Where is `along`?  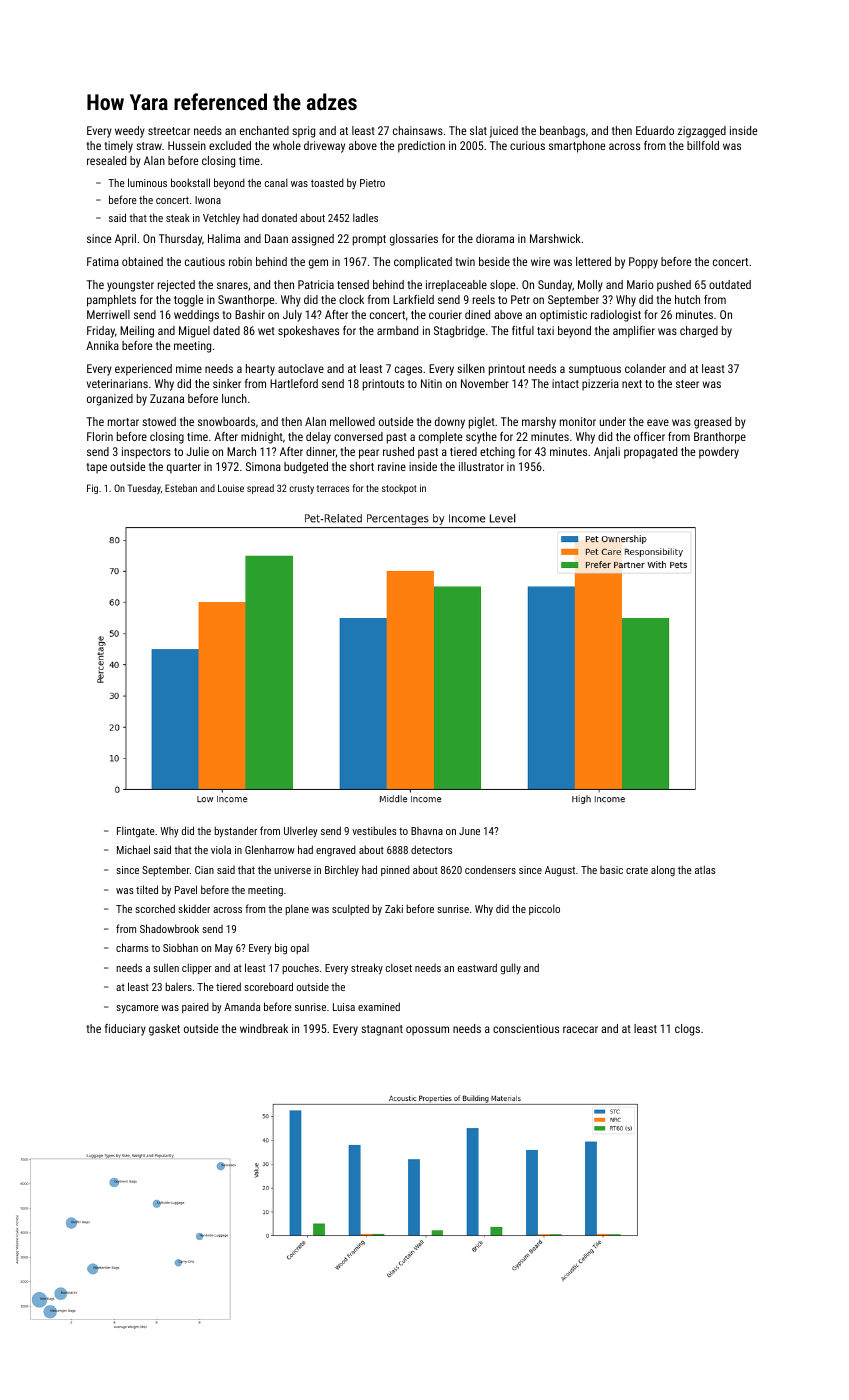 along is located at coordinates (663, 871).
